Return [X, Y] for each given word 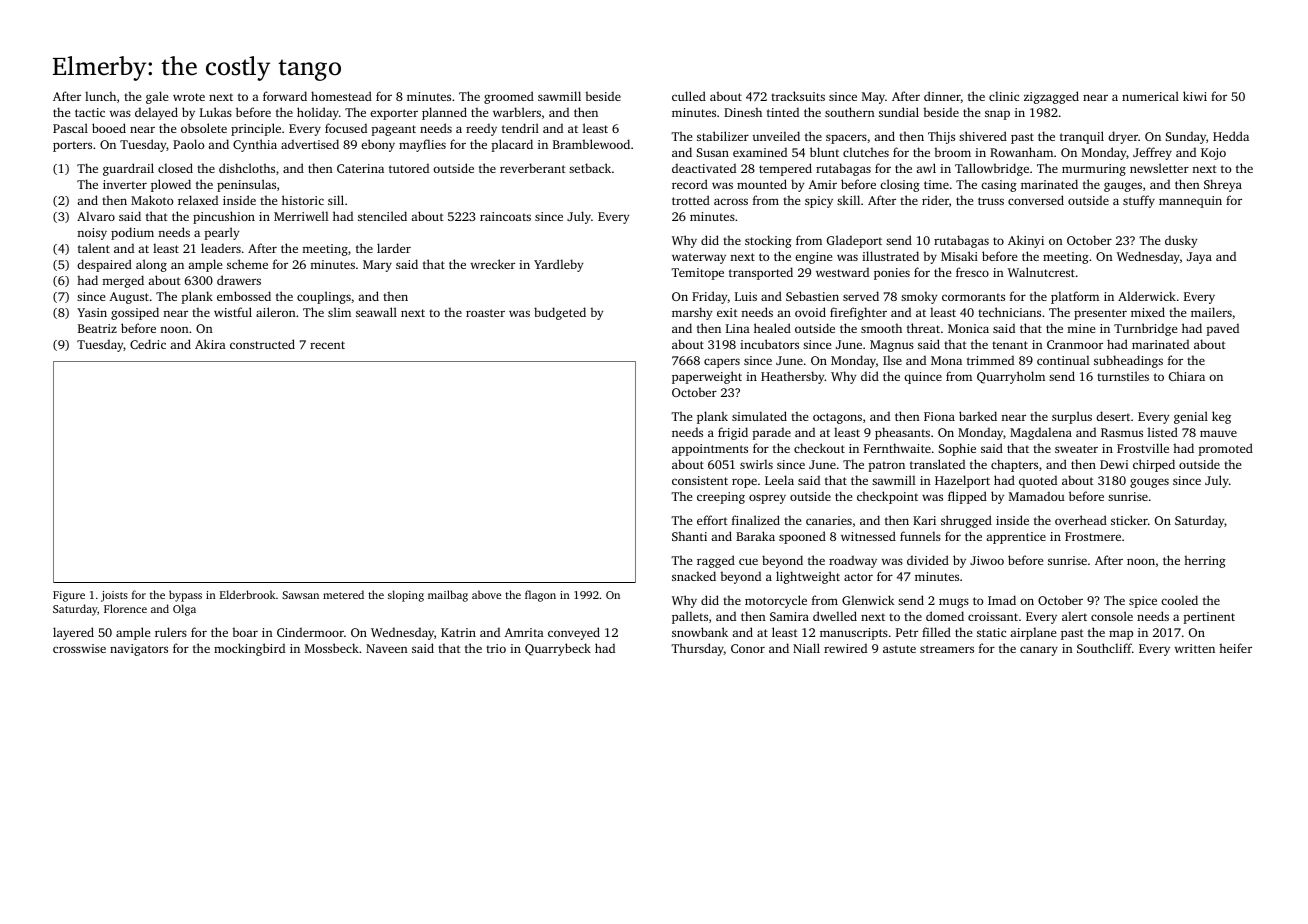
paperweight [707, 377]
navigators [139, 650]
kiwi [1195, 96]
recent [327, 345]
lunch [100, 96]
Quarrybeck [558, 649]
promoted [1226, 449]
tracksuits [798, 96]
